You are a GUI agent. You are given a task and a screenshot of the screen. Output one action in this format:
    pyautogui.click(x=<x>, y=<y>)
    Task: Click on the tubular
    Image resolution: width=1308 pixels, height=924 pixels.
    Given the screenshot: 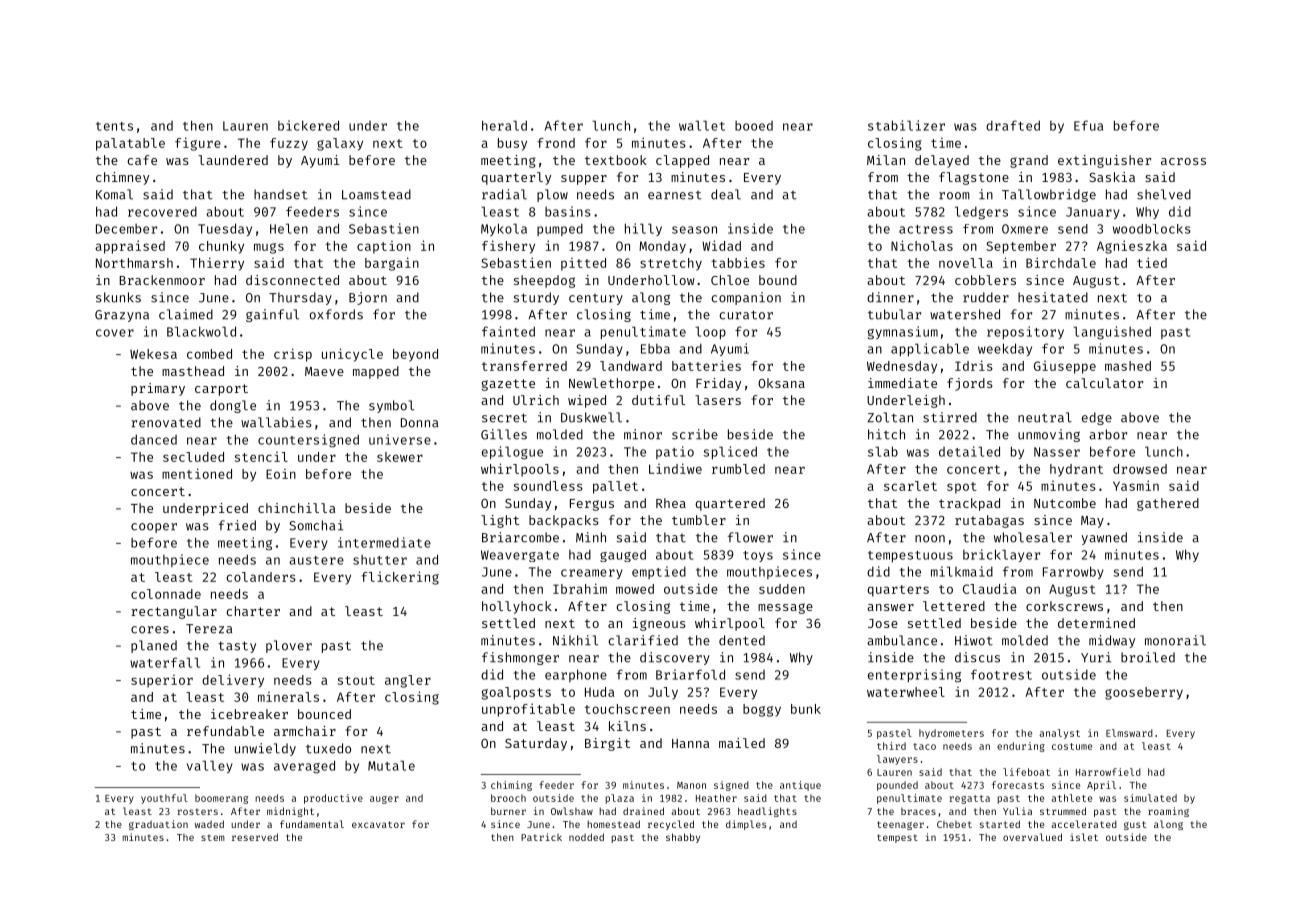 What is the action you would take?
    pyautogui.click(x=894, y=314)
